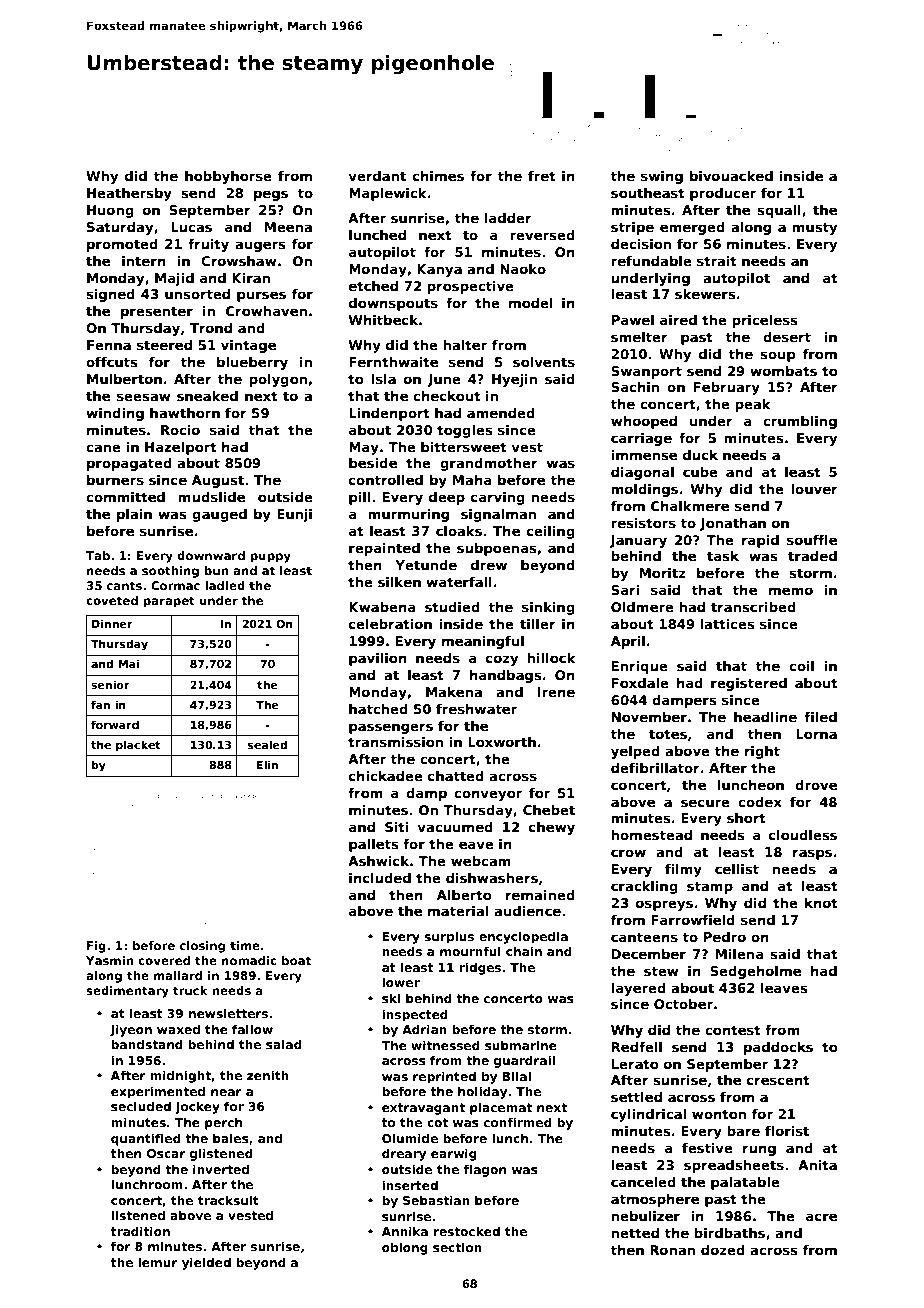  What do you see at coordinates (228, 1200) in the image?
I see `tracksuit` at bounding box center [228, 1200].
